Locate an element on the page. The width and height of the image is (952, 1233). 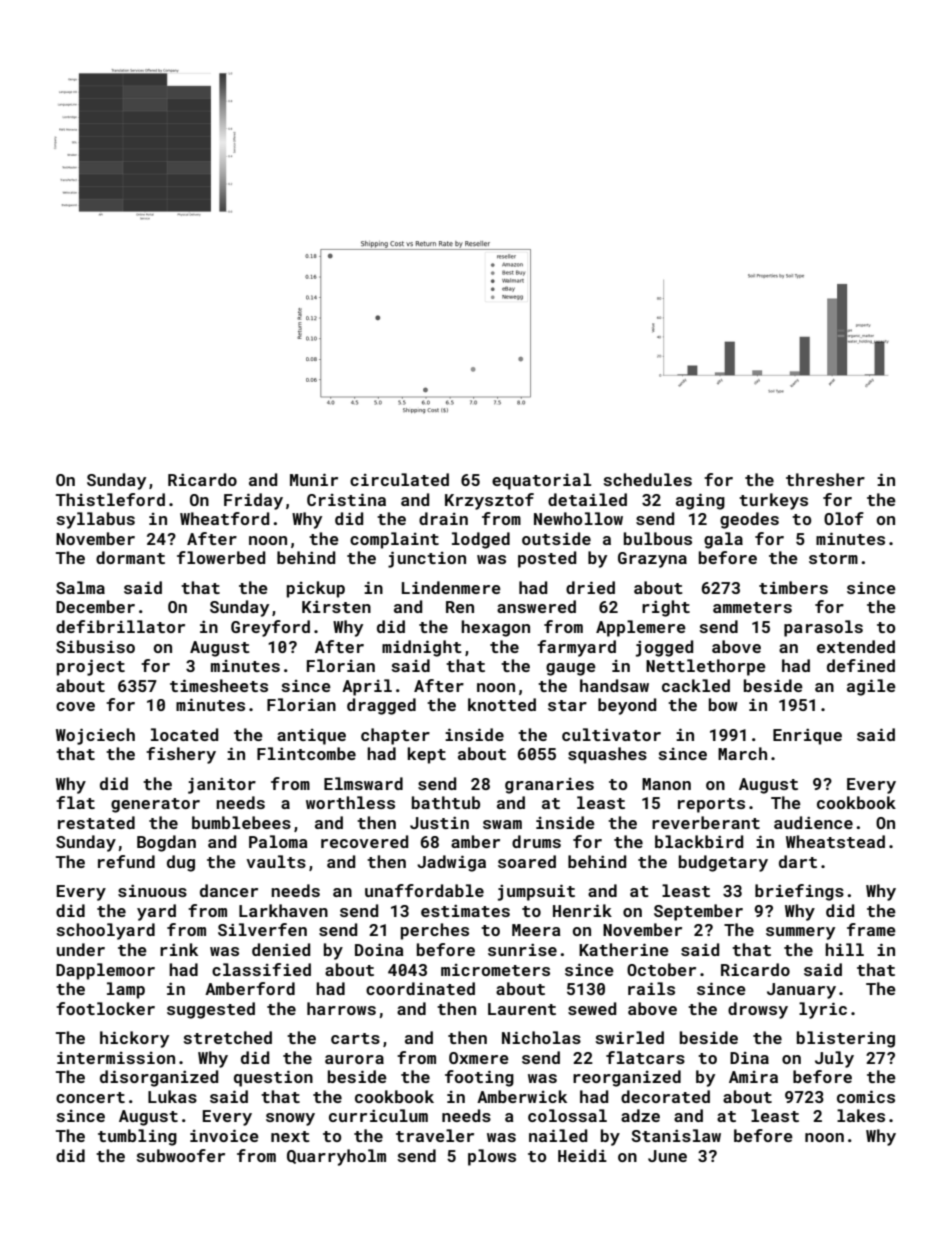
soared is located at coordinates (527, 861).
